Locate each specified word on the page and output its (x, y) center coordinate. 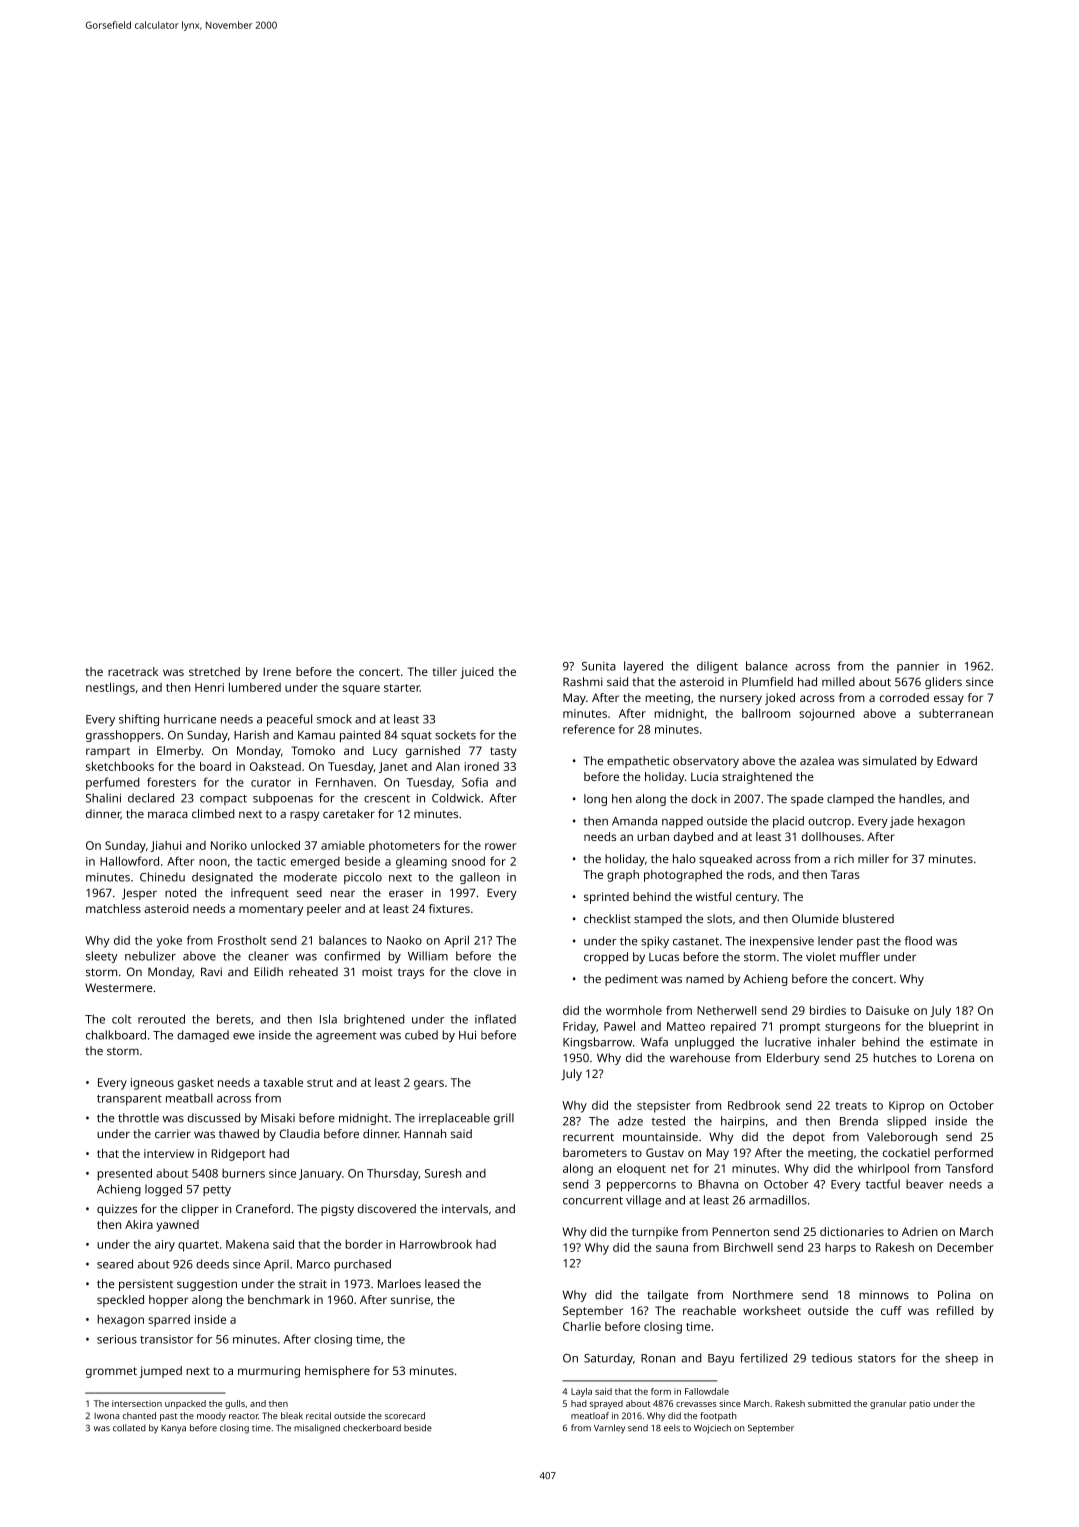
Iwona (106, 1416)
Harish (251, 735)
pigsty (337, 1210)
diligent (717, 667)
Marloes (399, 1283)
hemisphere (337, 1372)
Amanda (634, 821)
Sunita (599, 666)
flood (918, 941)
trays (411, 973)
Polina (954, 1294)
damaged (203, 1036)
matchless (113, 908)
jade (902, 822)
